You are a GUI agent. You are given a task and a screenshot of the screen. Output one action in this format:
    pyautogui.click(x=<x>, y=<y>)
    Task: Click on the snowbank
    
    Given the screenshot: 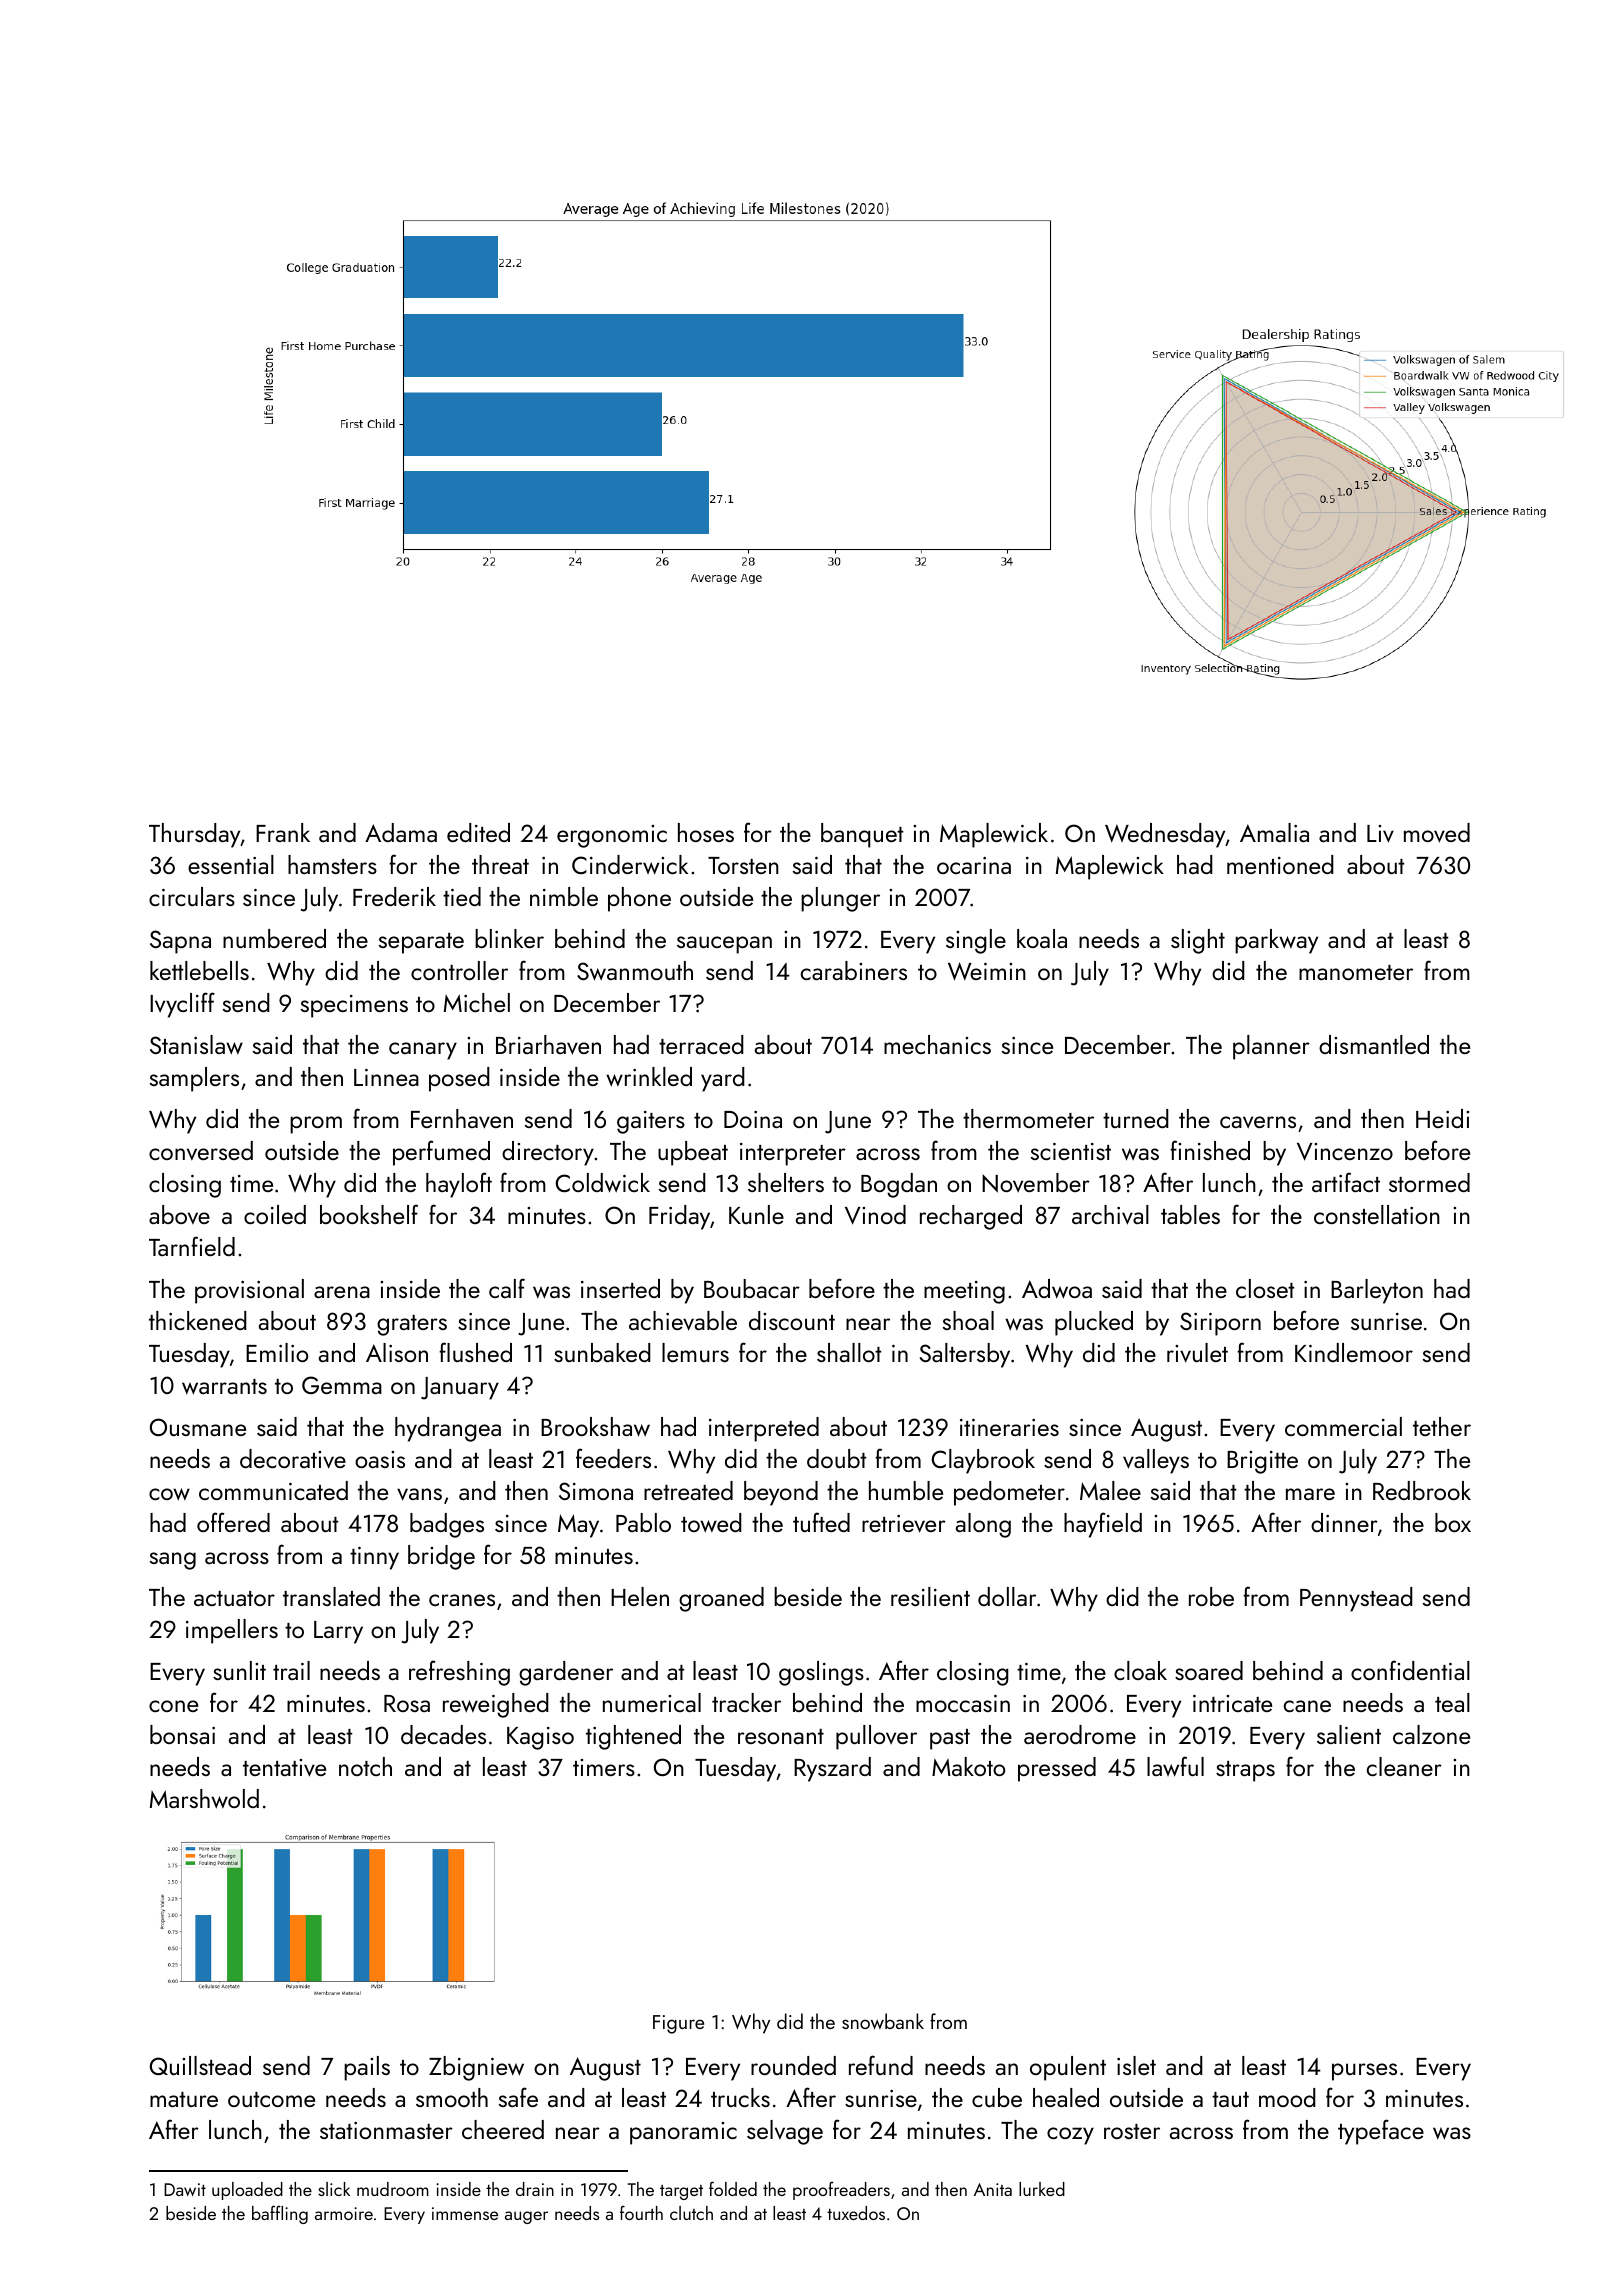 What is the action you would take?
    pyautogui.click(x=883, y=2021)
